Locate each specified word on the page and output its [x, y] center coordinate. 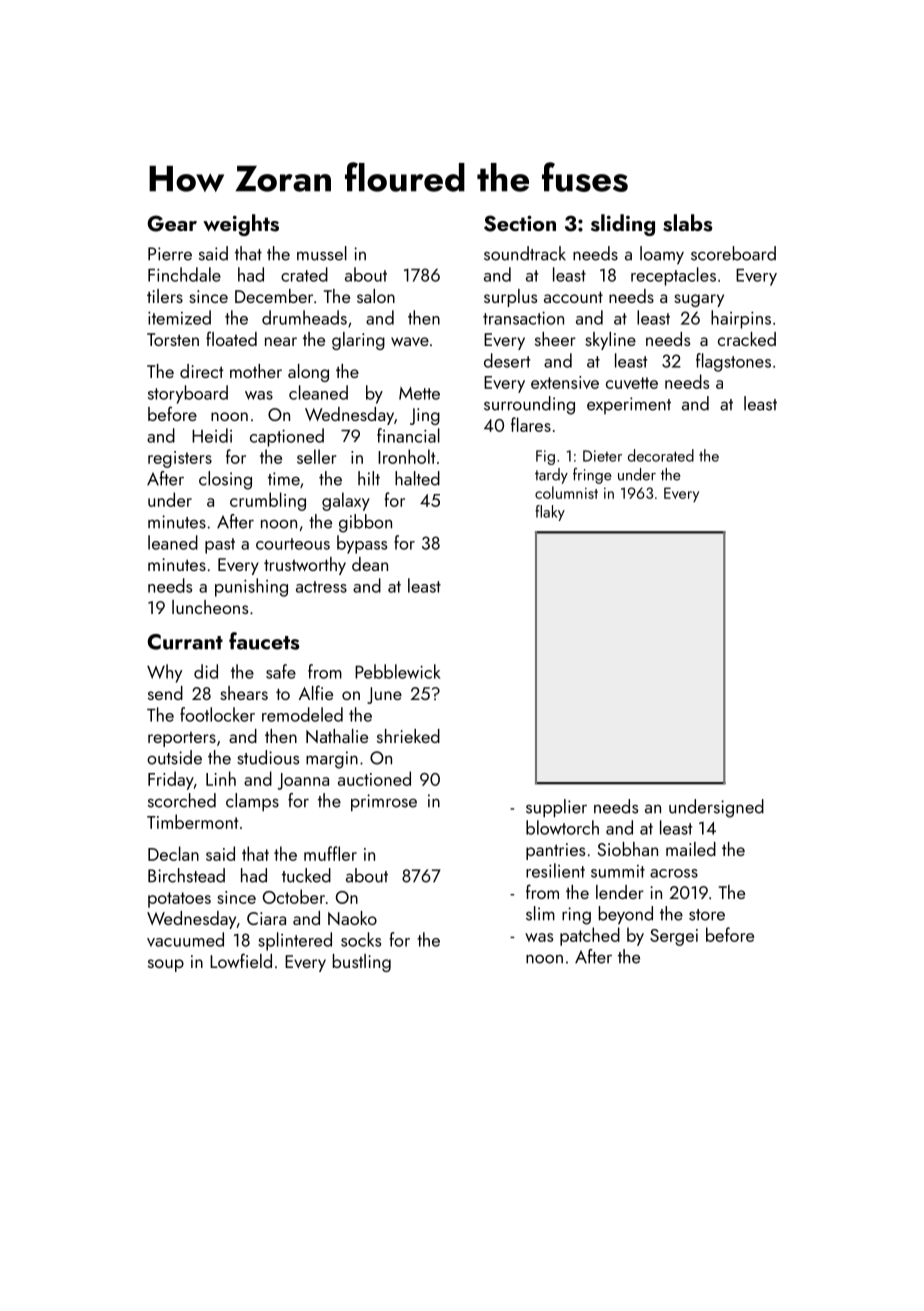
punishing [251, 587]
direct [202, 371]
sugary [699, 300]
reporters [182, 739]
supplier [556, 808]
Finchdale [184, 274]
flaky [550, 513]
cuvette [632, 383]
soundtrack [525, 253]
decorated [661, 455]
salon [376, 296]
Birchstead [186, 875]
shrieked [408, 736]
